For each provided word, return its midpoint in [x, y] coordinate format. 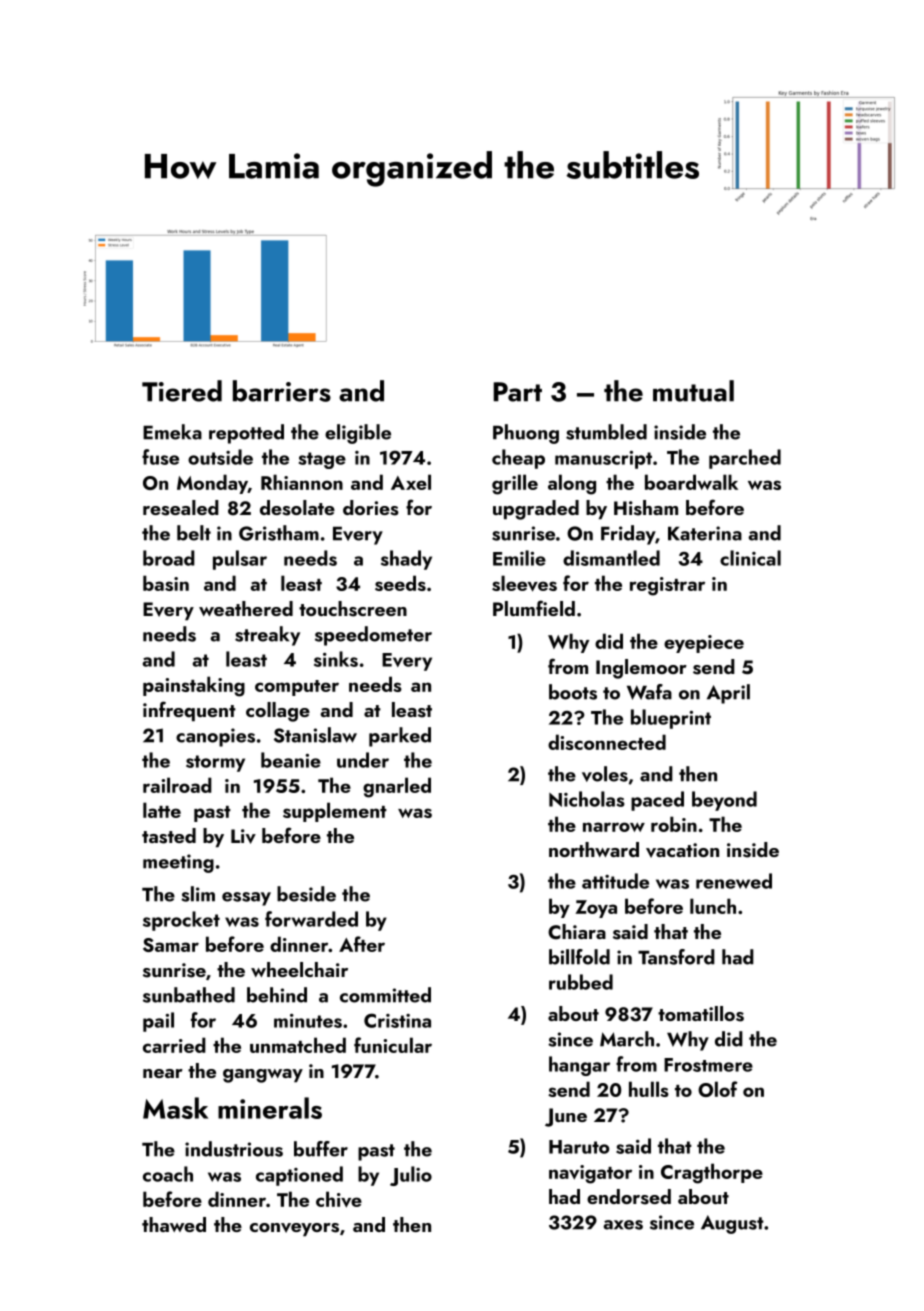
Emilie [519, 558]
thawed [174, 1224]
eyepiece [704, 644]
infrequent [189, 711]
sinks [336, 659]
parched [745, 459]
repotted [246, 434]
